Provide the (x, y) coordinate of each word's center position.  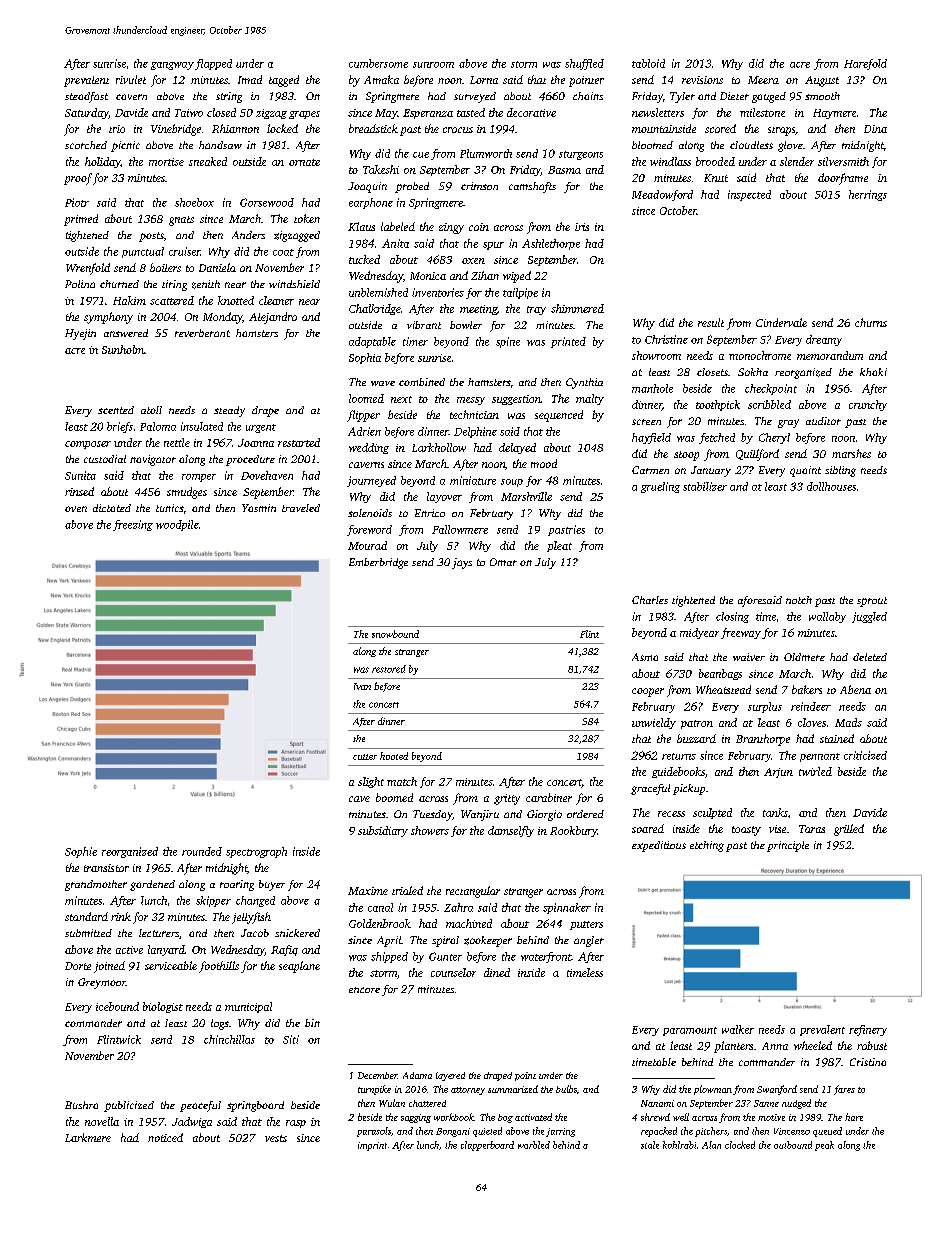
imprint (372, 1146)
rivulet (131, 79)
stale (650, 1145)
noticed (165, 1137)
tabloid (648, 63)
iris (582, 227)
